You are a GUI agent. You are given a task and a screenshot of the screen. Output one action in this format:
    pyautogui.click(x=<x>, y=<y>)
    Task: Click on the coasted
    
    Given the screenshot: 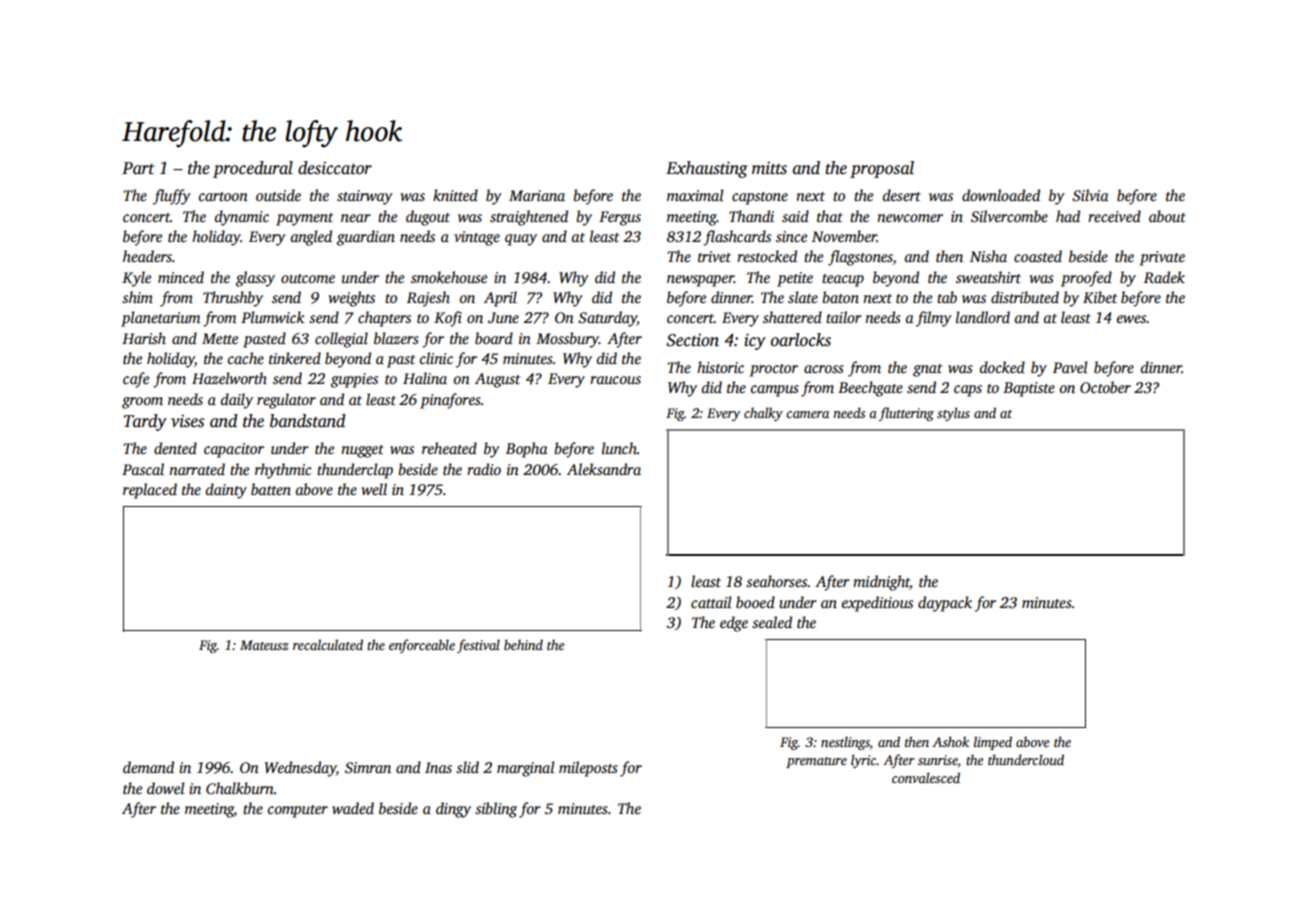 What is the action you would take?
    pyautogui.click(x=1038, y=256)
